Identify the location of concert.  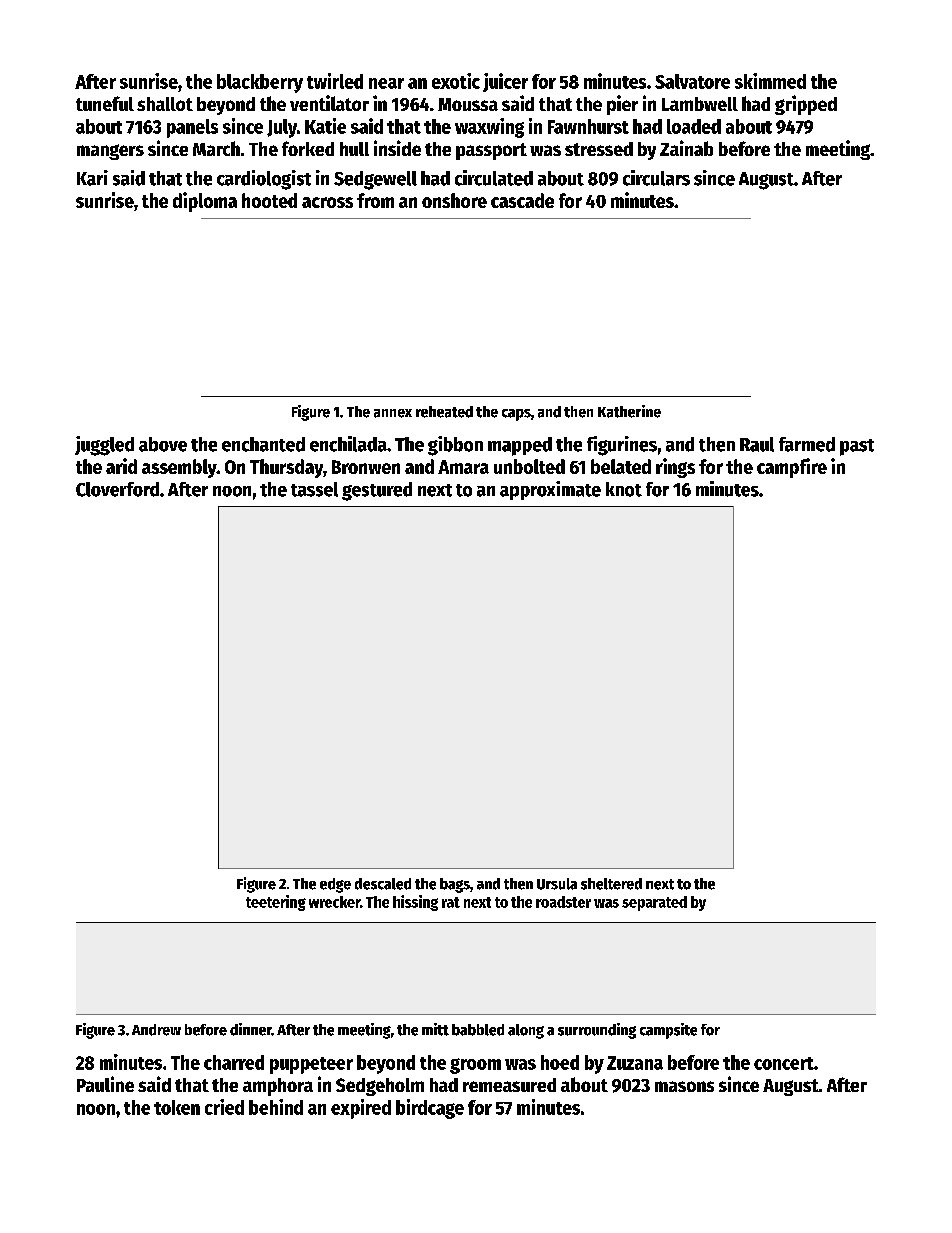
(784, 1063).
